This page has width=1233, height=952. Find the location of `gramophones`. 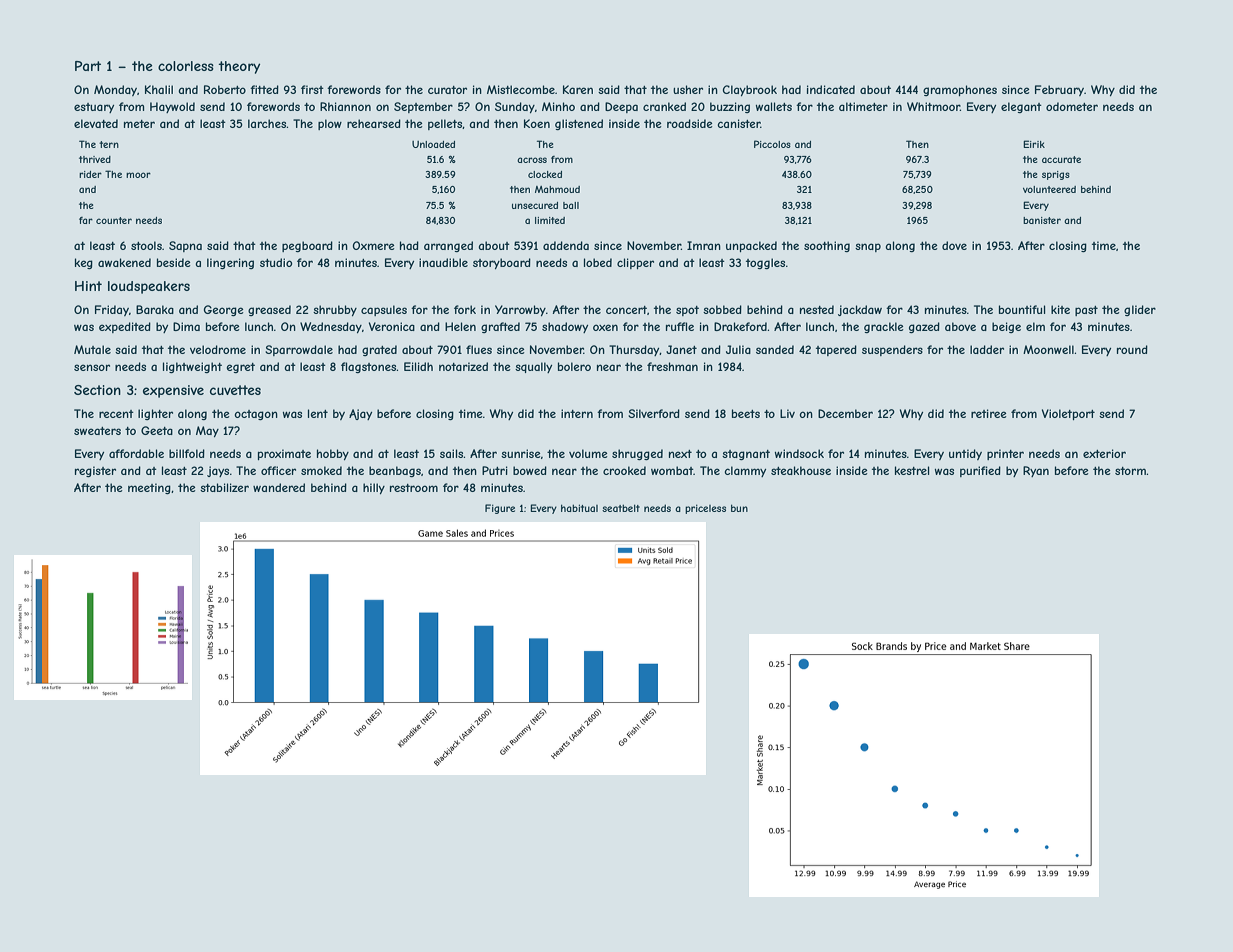

gramophones is located at coordinates (960, 90).
